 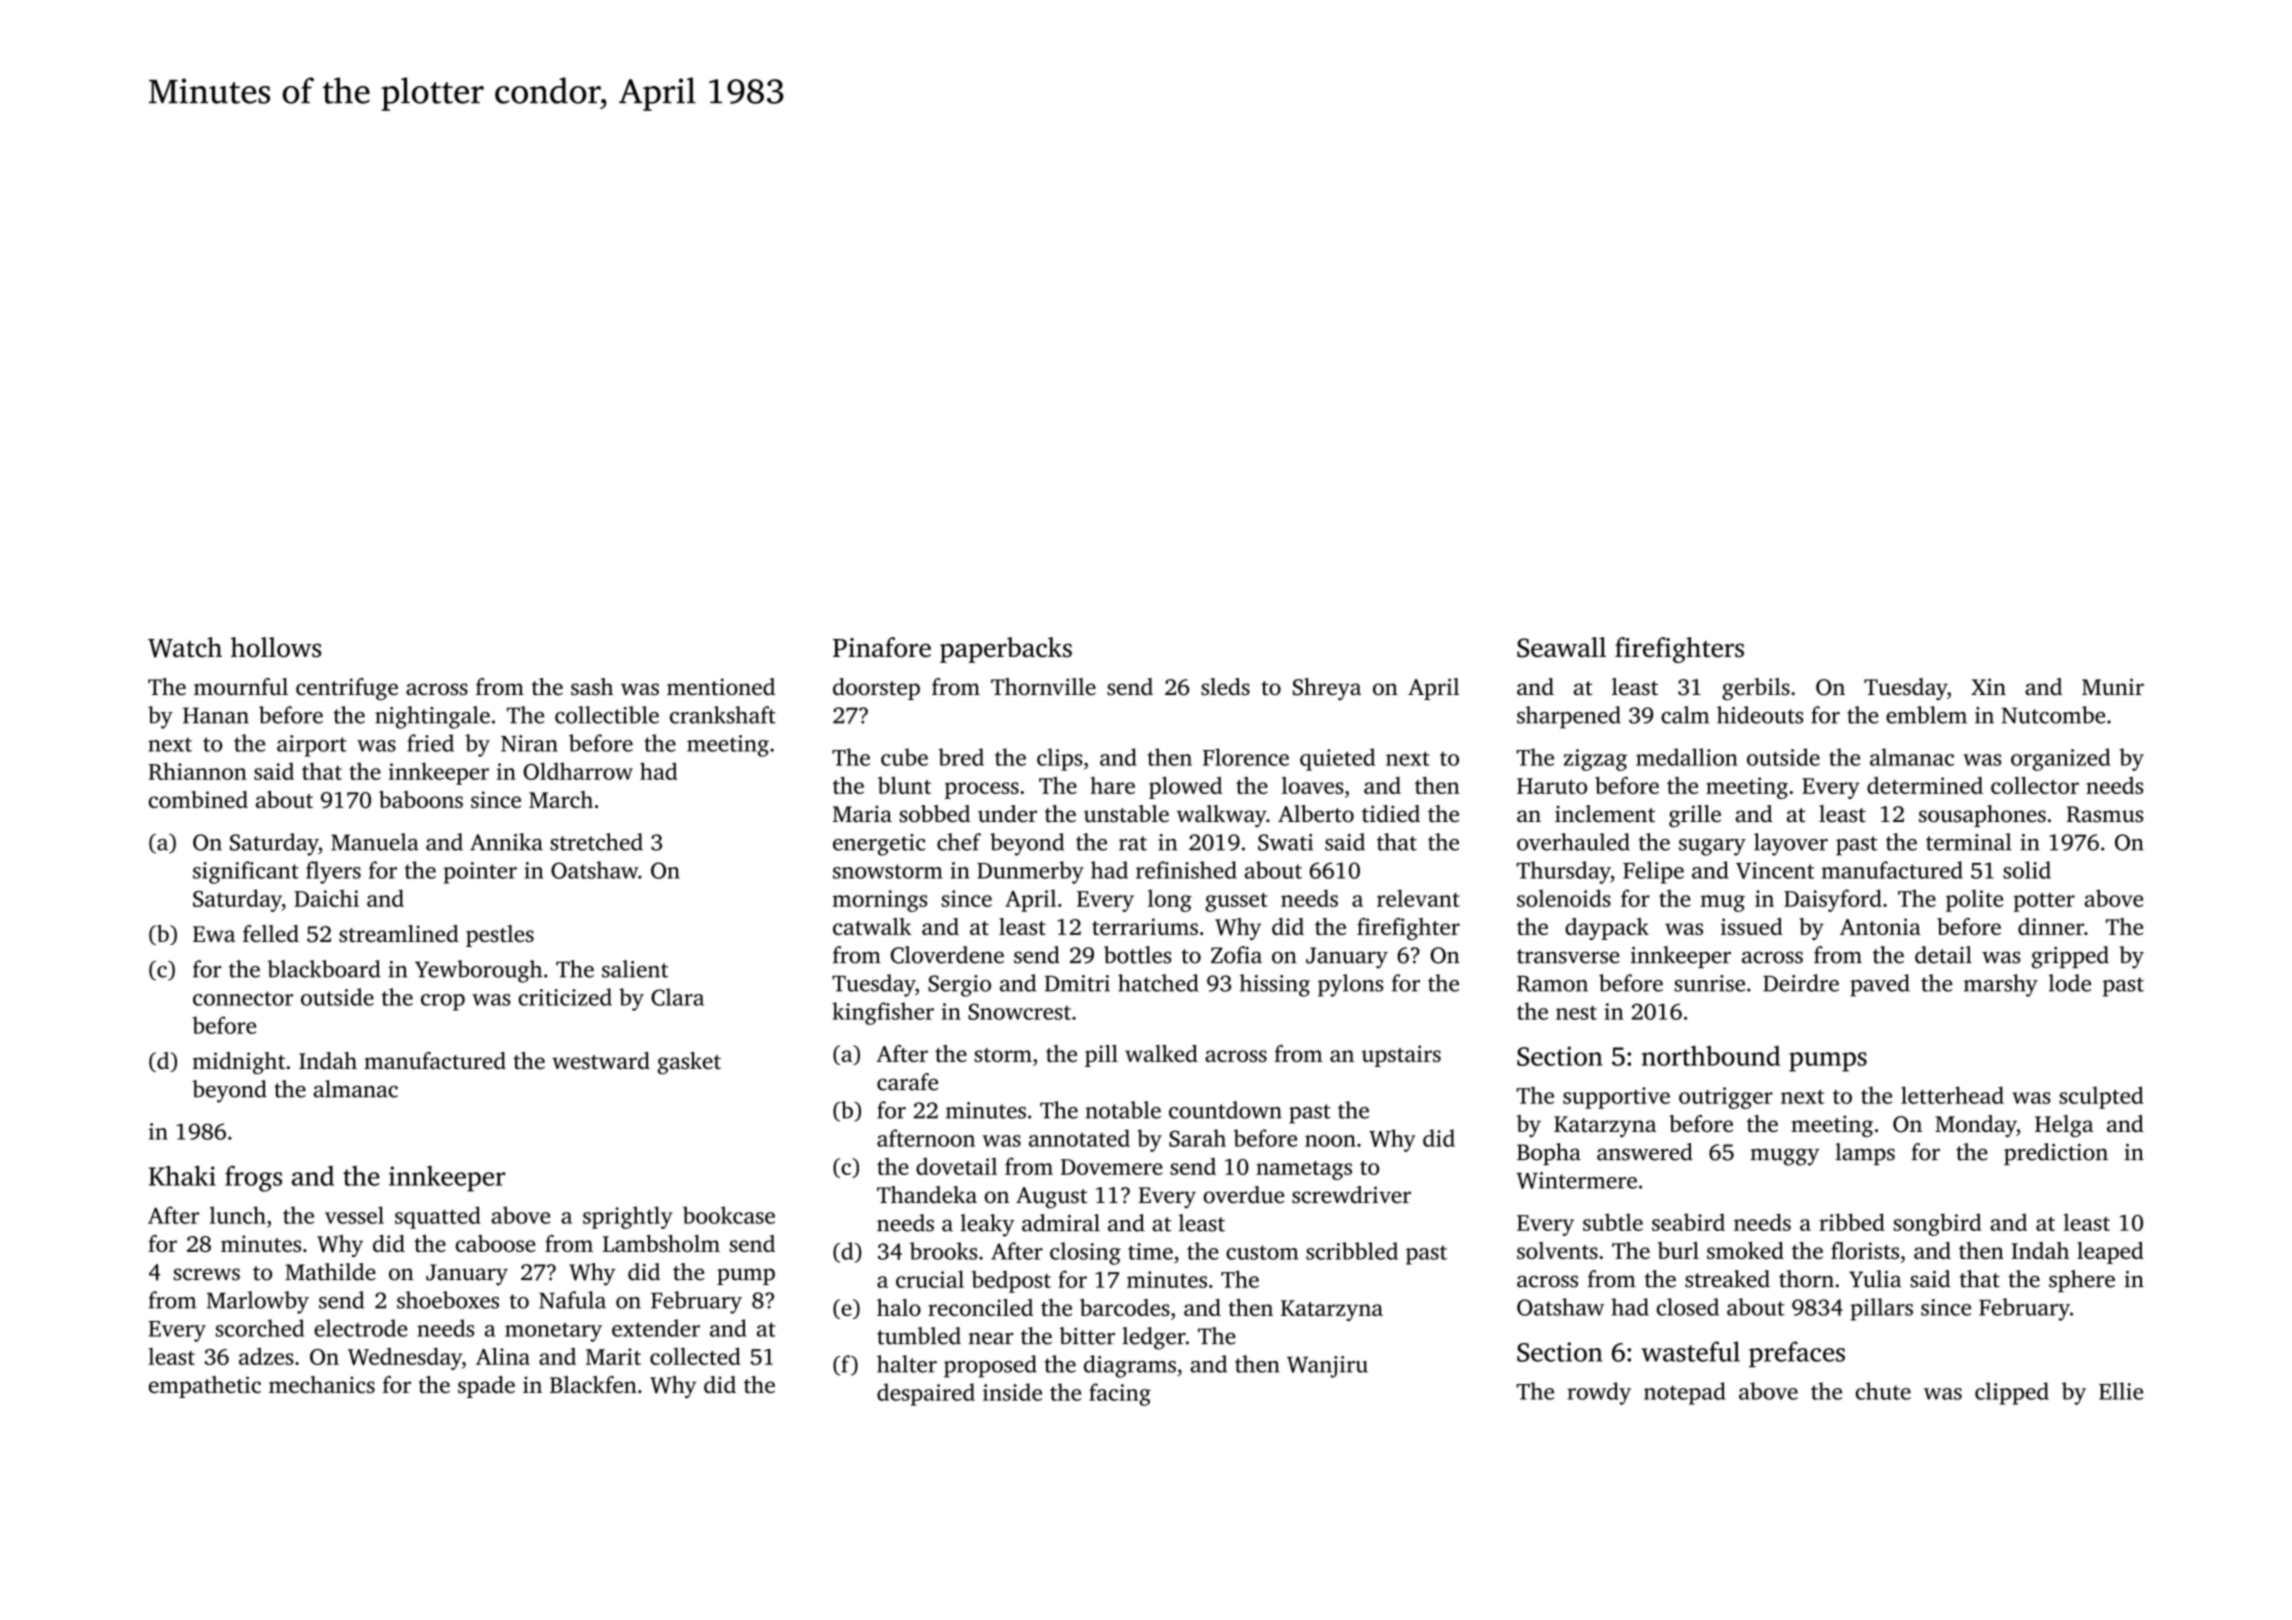 What do you see at coordinates (1576, 1180) in the screenshot?
I see `Wintermere` at bounding box center [1576, 1180].
